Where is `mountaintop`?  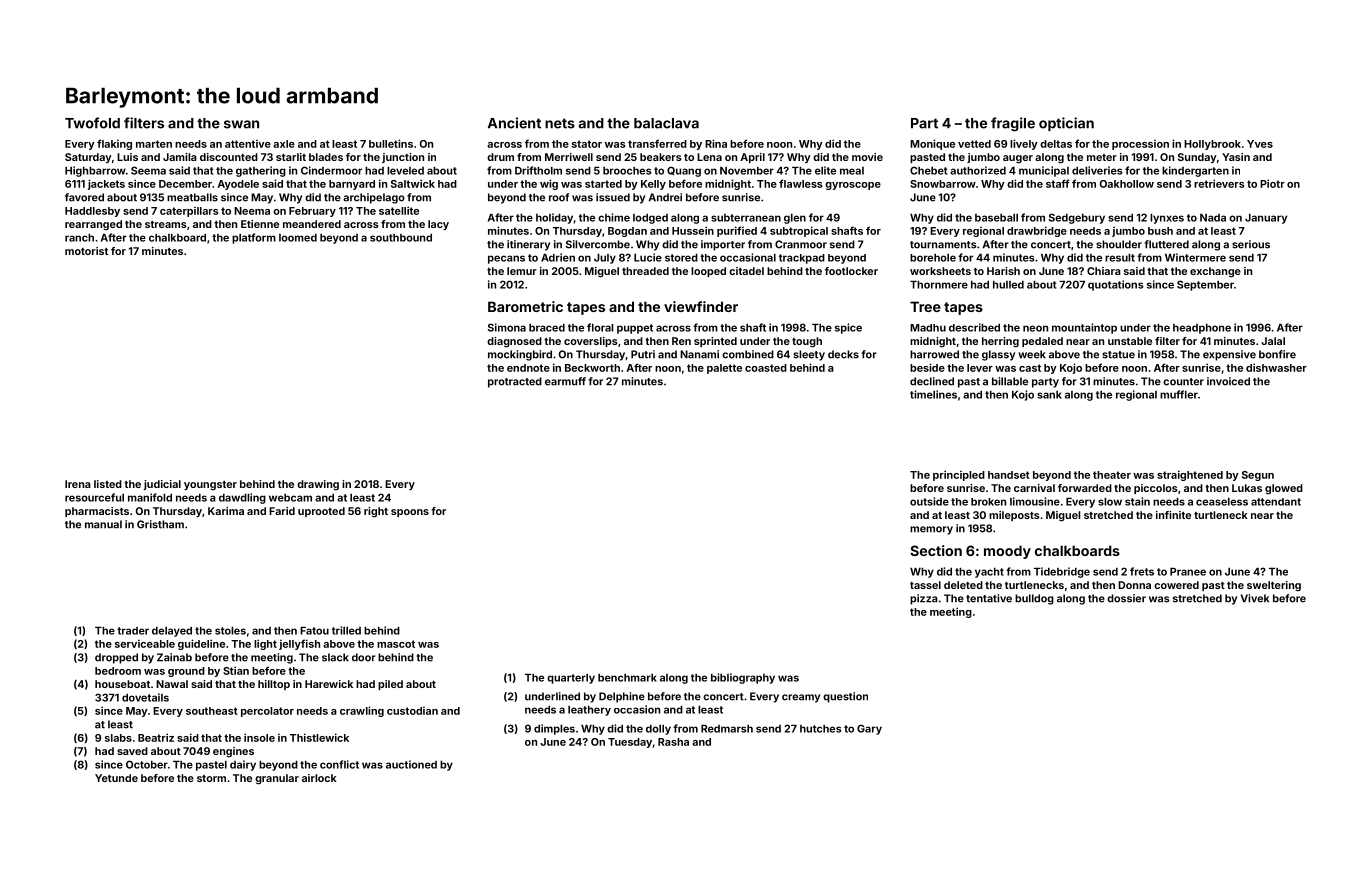 mountaintop is located at coordinates (1084, 328).
